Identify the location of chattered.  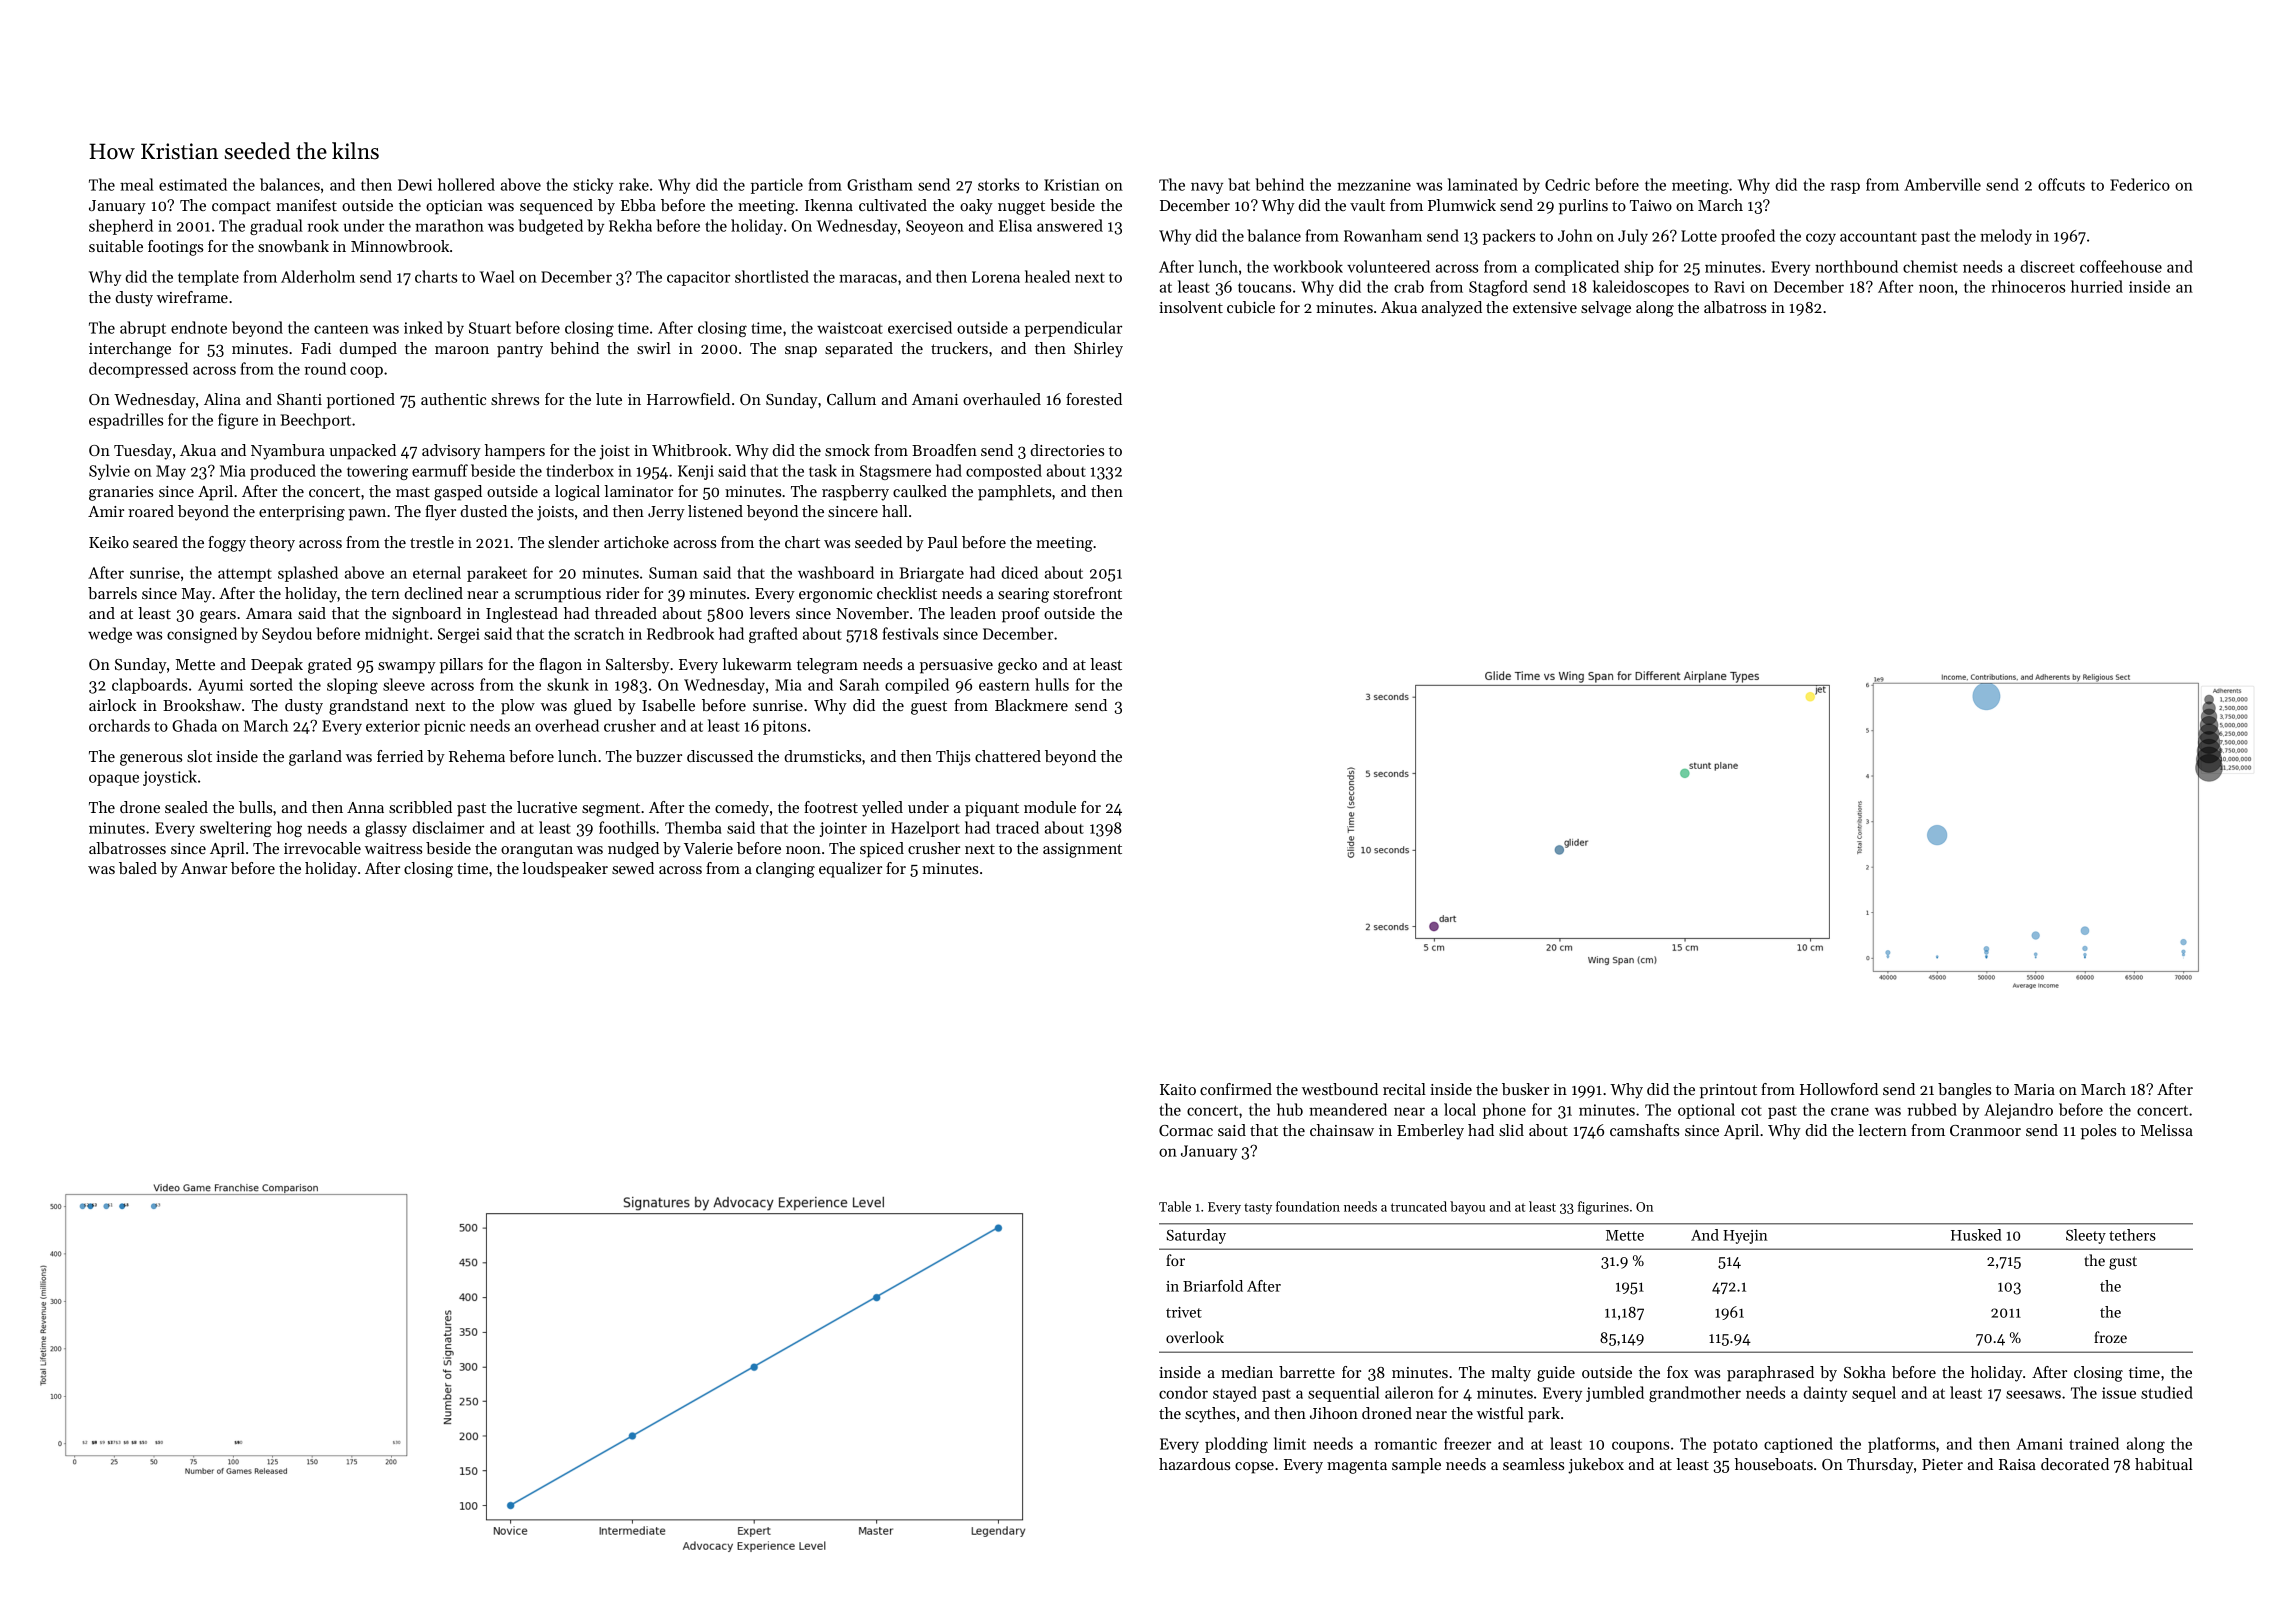
(1008, 756).
